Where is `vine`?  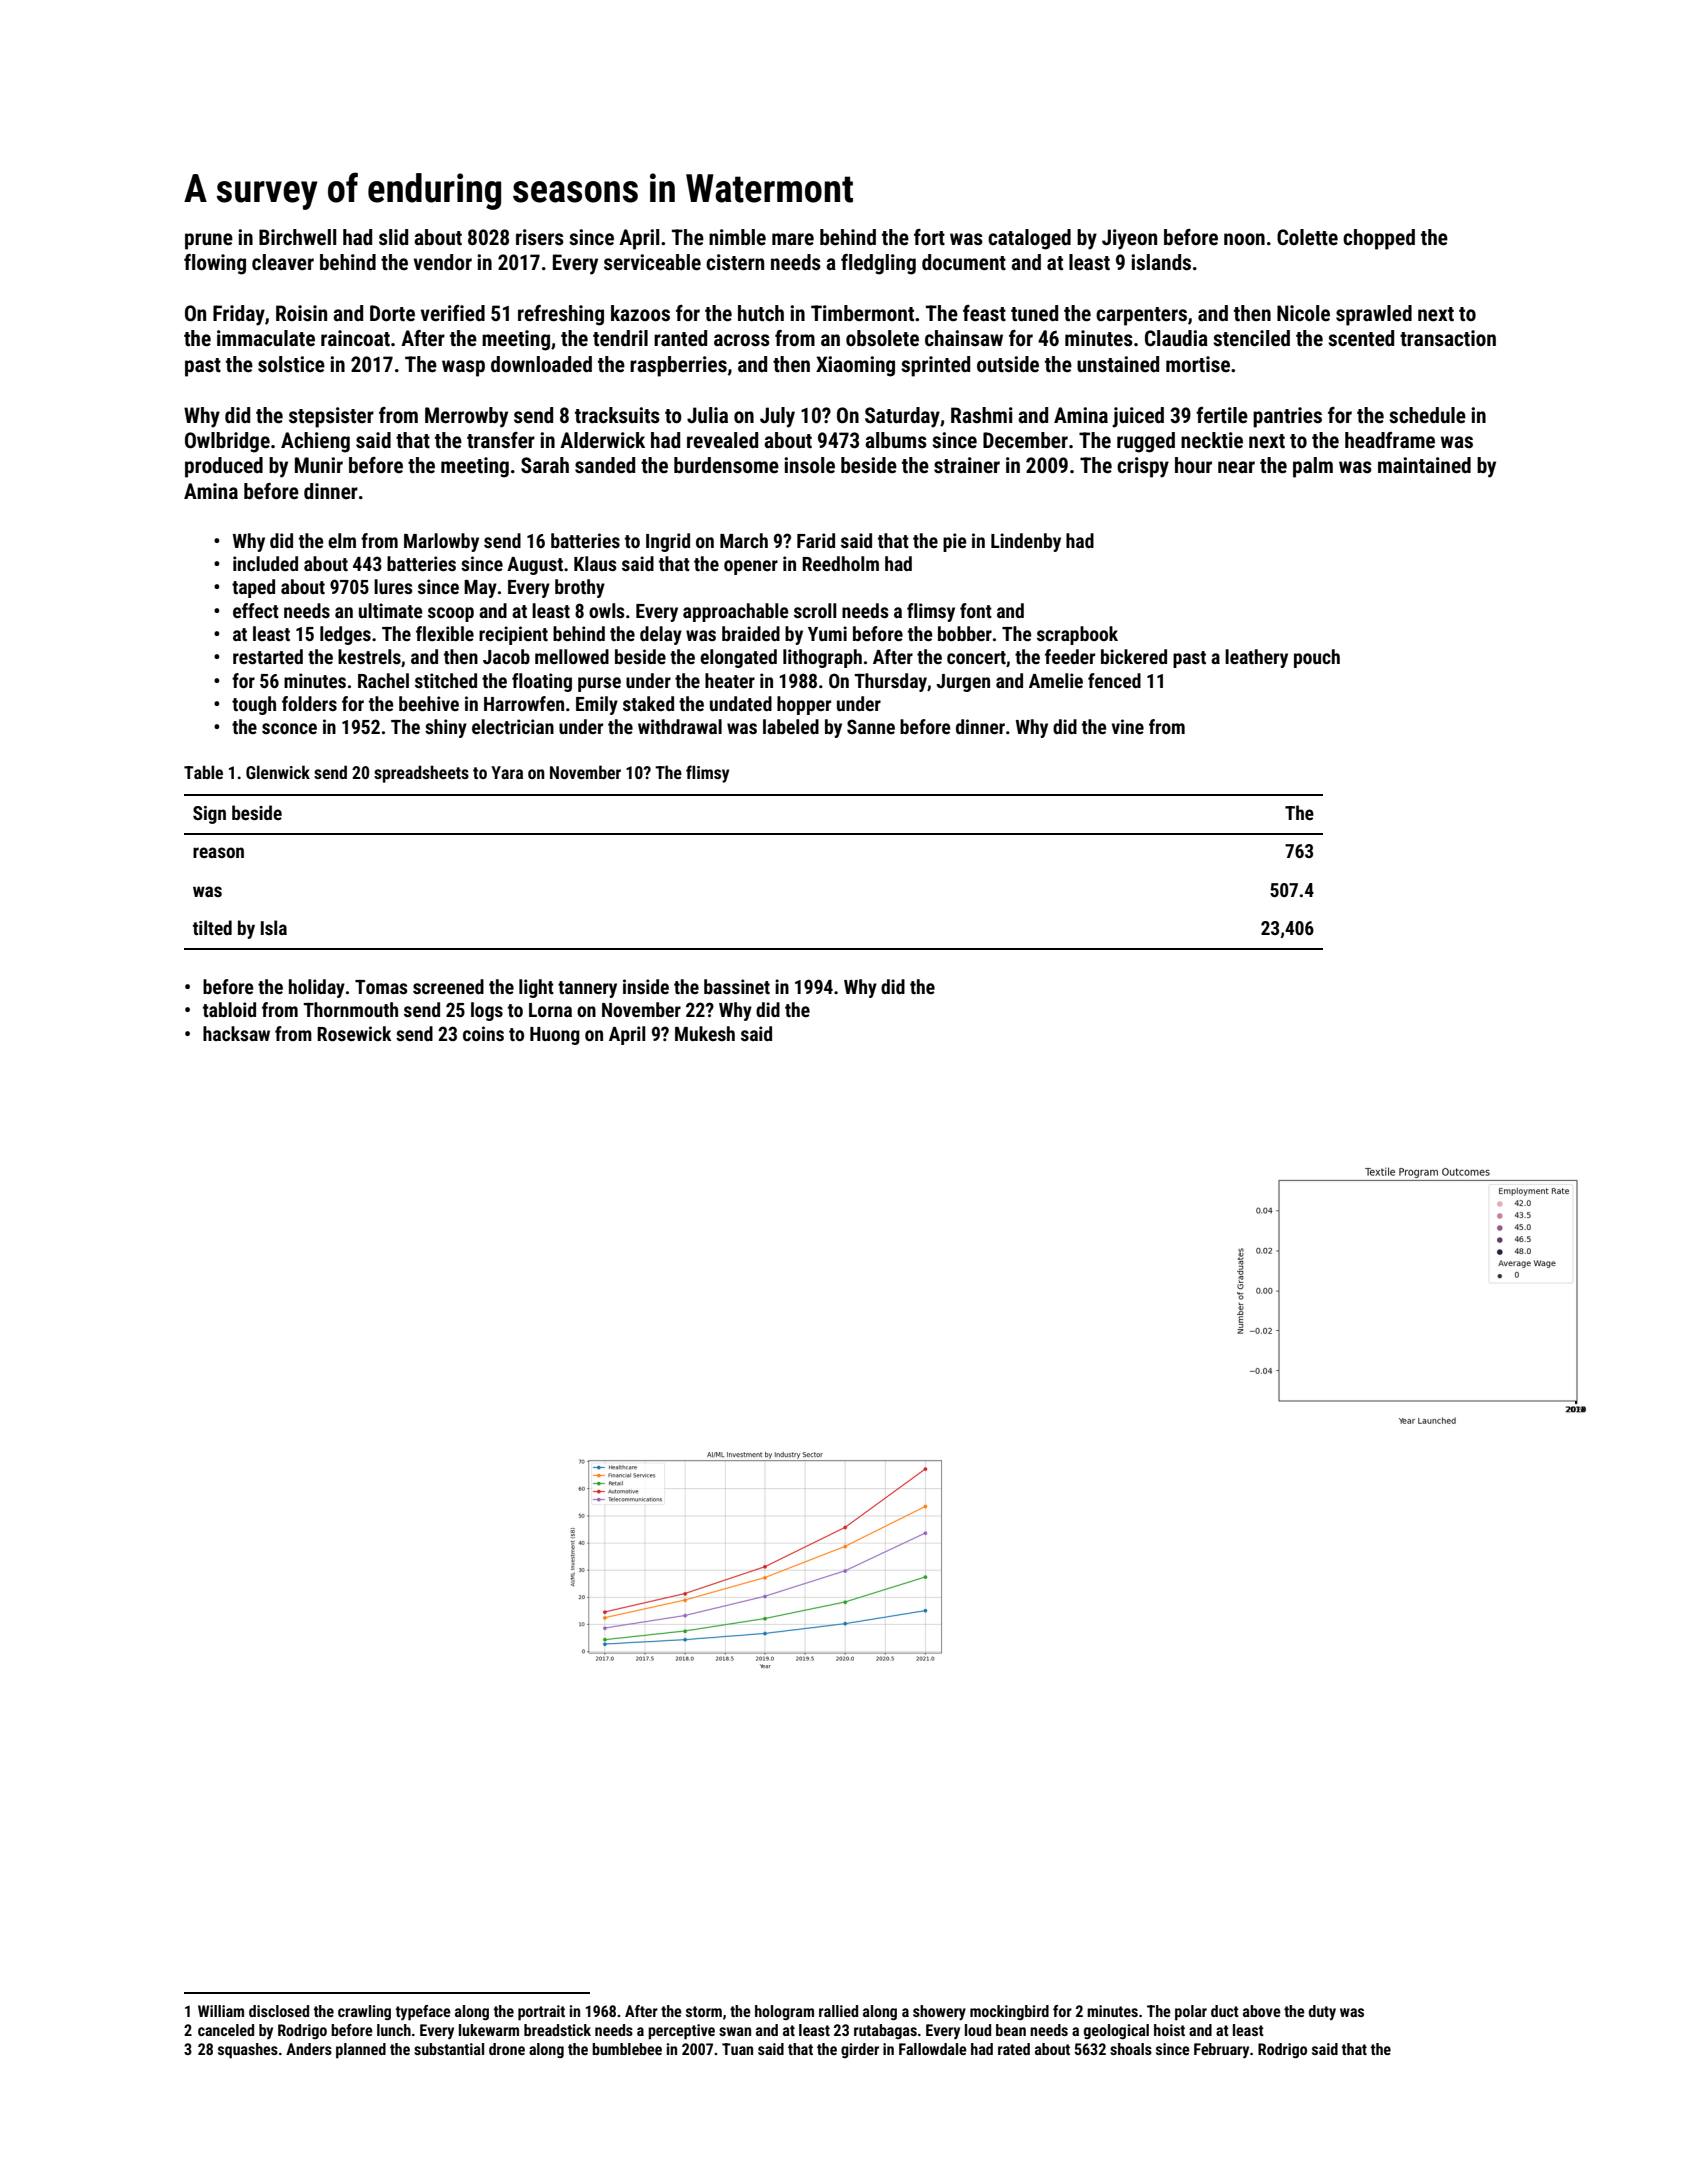
vine is located at coordinates (1127, 726).
